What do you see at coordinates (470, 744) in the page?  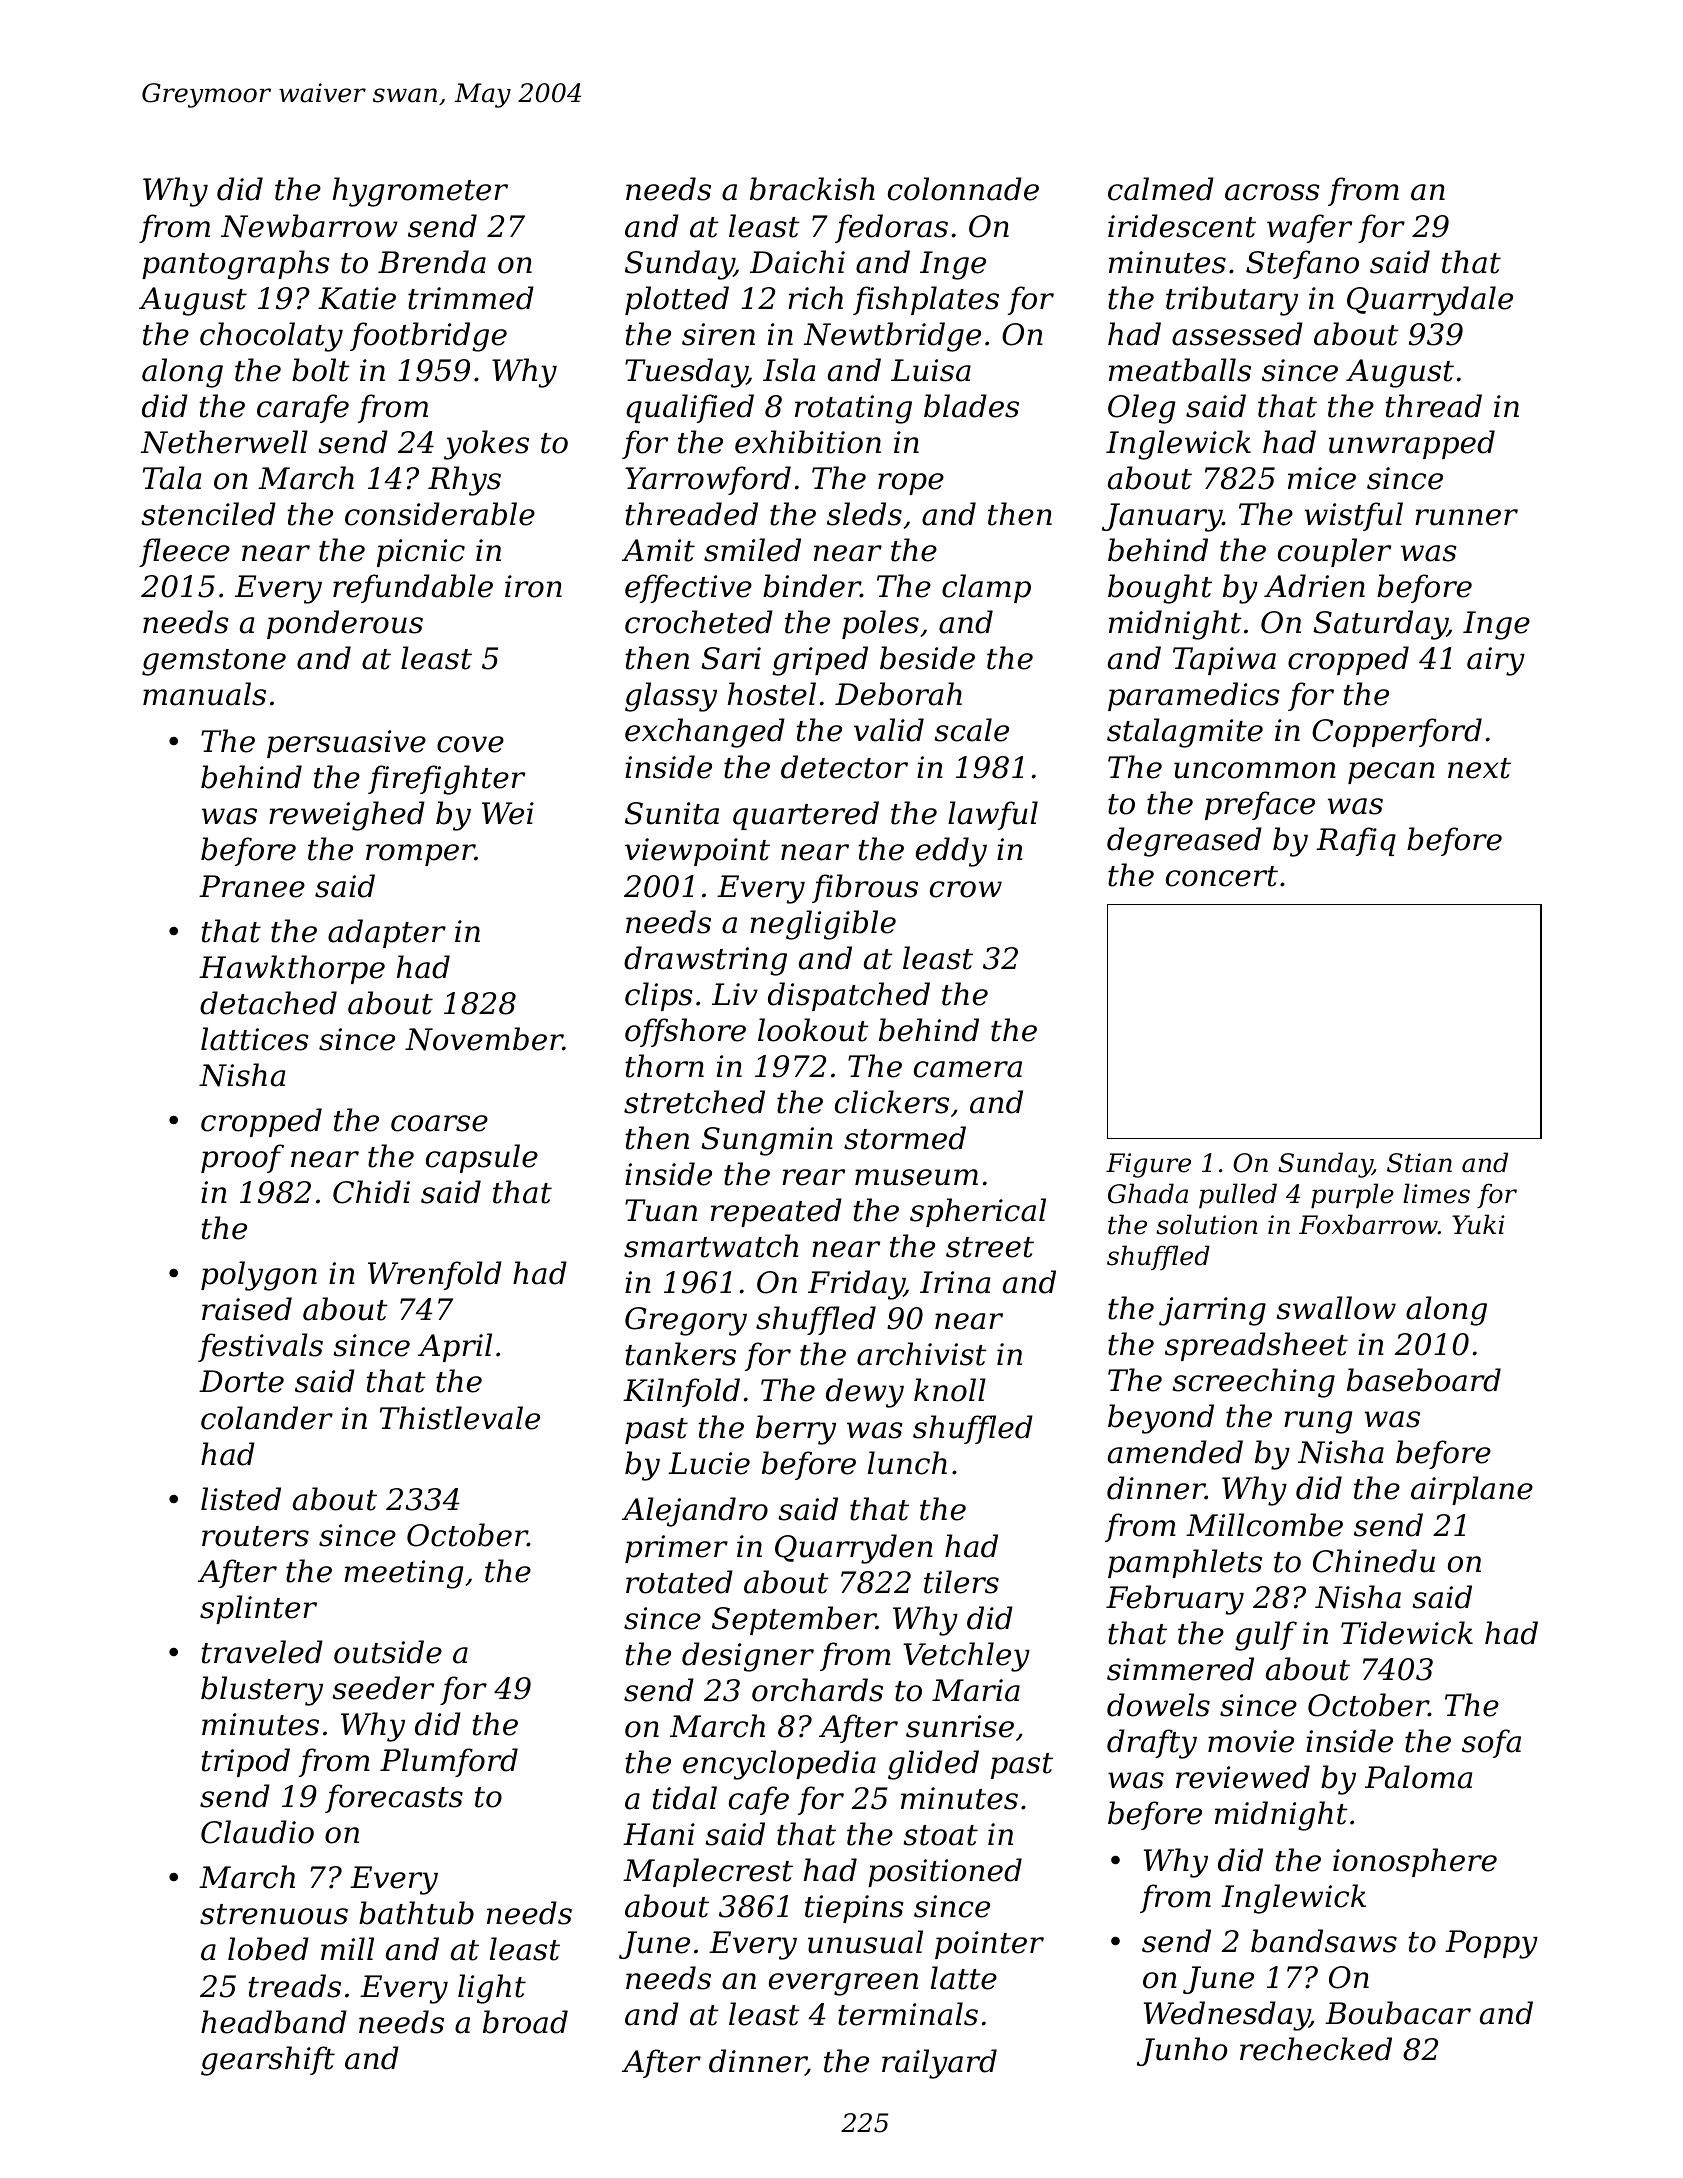 I see `cove` at bounding box center [470, 744].
